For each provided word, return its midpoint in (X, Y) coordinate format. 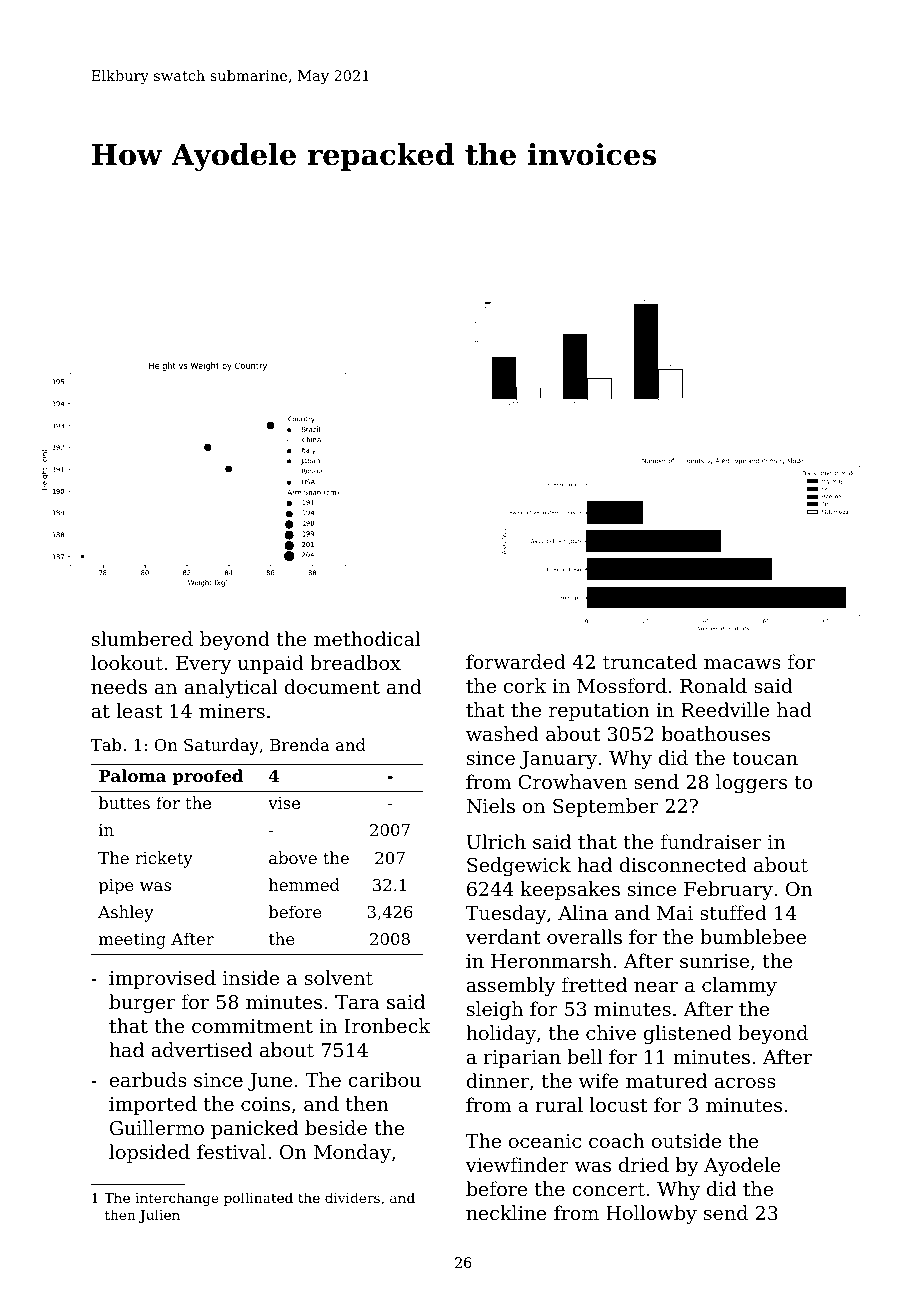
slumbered (142, 638)
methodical (367, 638)
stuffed (733, 912)
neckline (506, 1212)
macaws (742, 664)
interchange (177, 1199)
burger (142, 1003)
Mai (675, 913)
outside (686, 1140)
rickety (164, 859)
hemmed (304, 884)
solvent (339, 977)
